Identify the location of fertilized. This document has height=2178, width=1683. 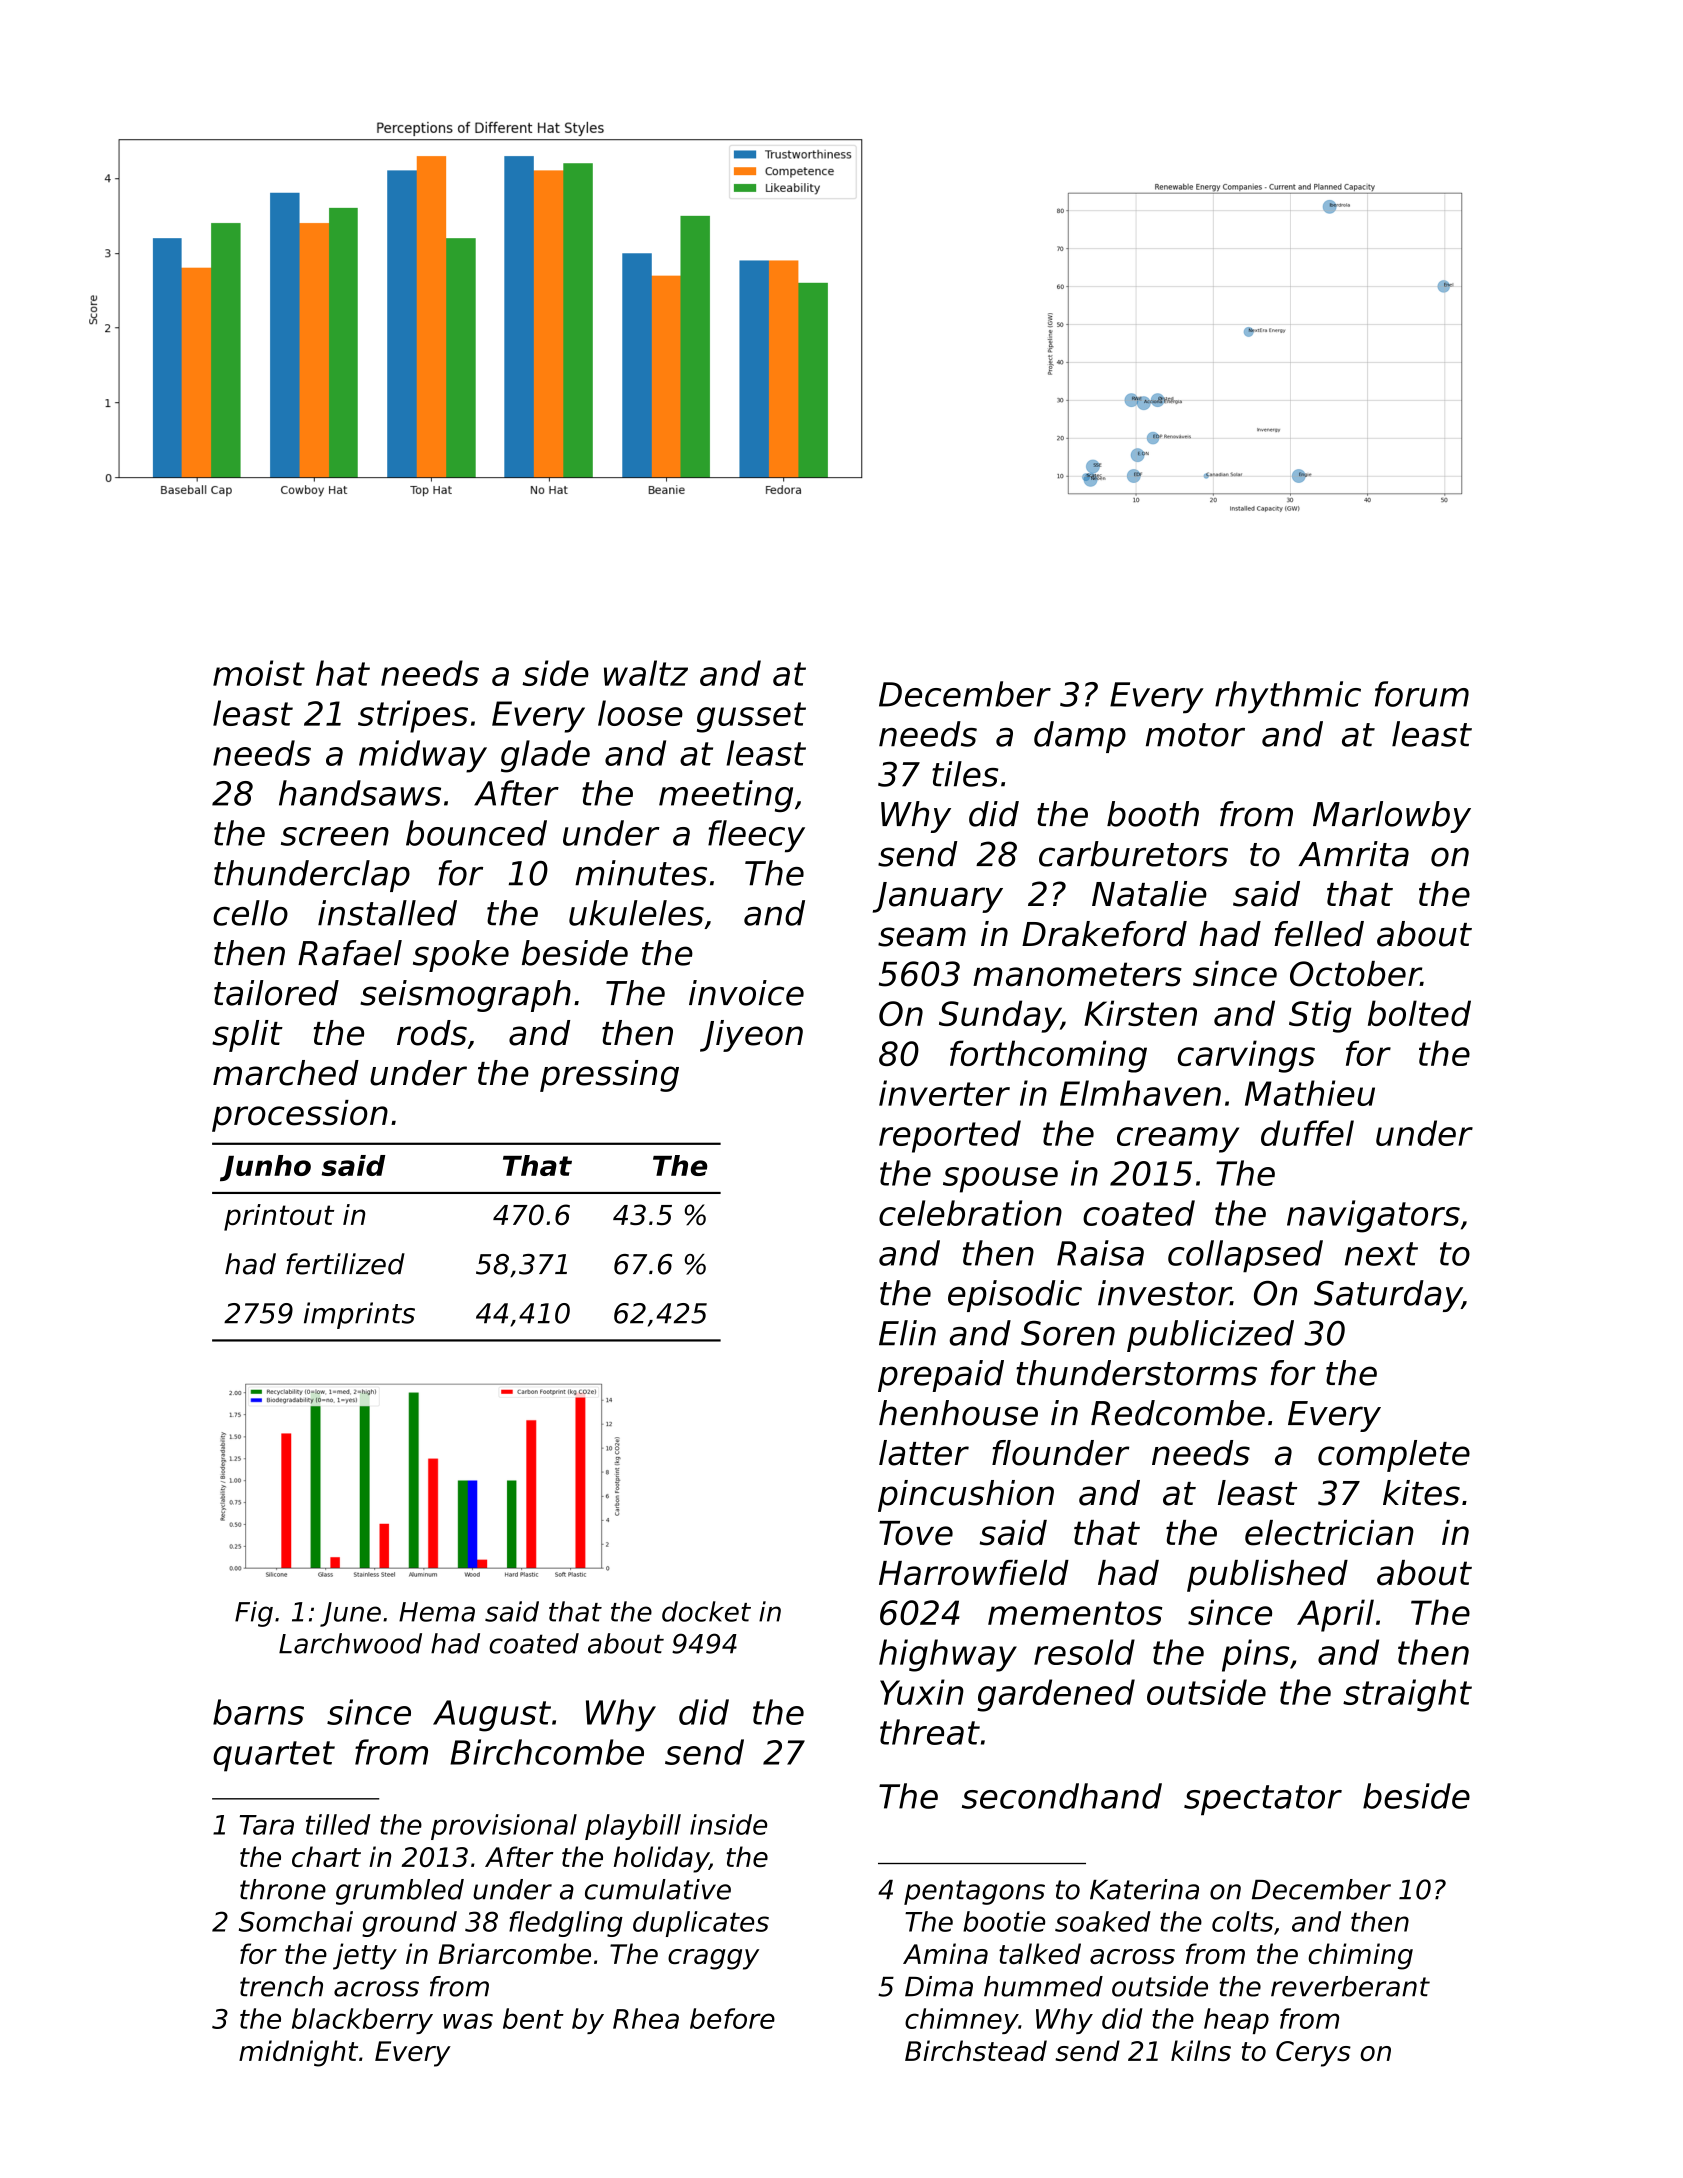
(345, 1264).
